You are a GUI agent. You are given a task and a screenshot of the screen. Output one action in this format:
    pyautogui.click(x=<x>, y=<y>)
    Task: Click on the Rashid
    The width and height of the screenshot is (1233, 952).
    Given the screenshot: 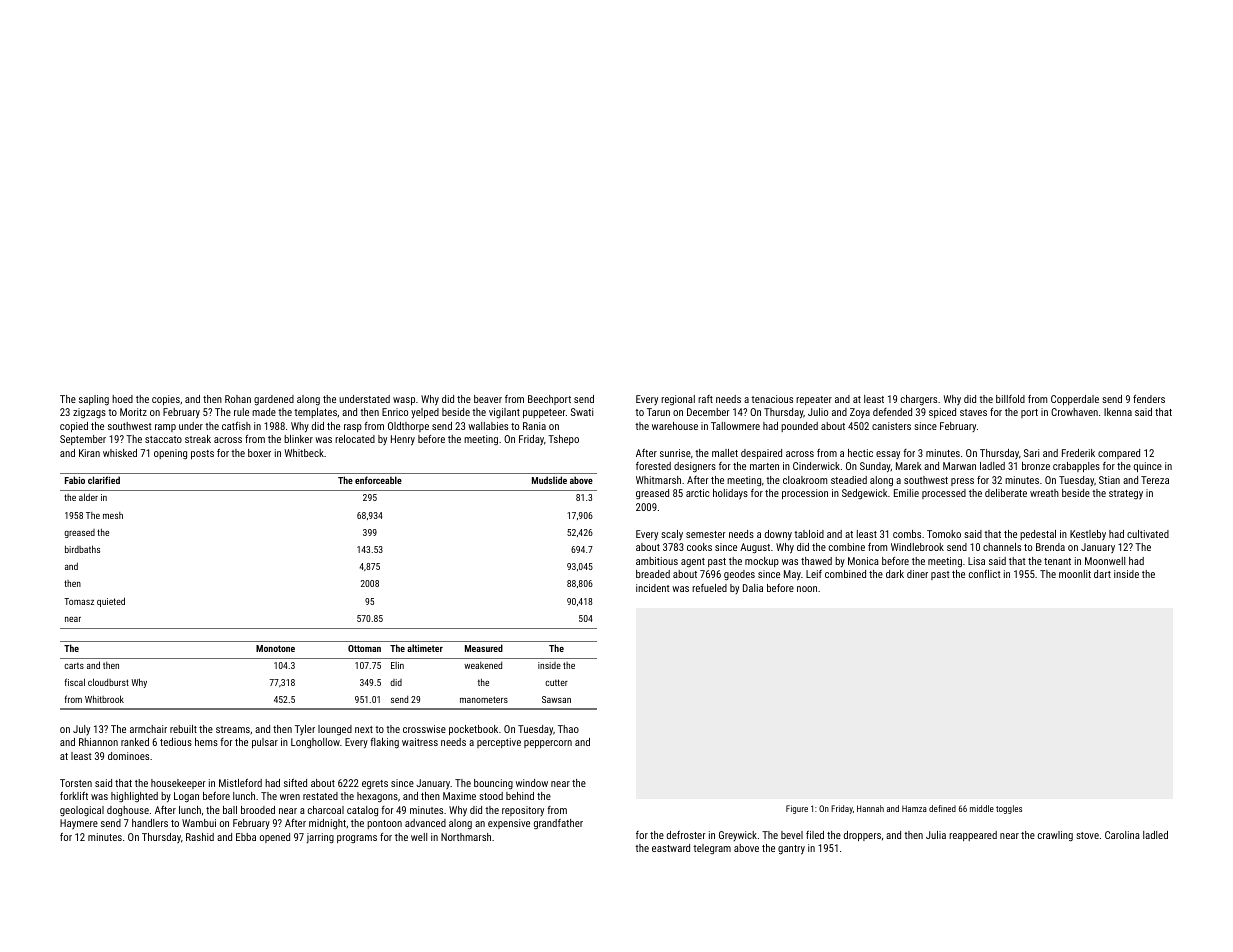 What is the action you would take?
    pyautogui.click(x=200, y=837)
